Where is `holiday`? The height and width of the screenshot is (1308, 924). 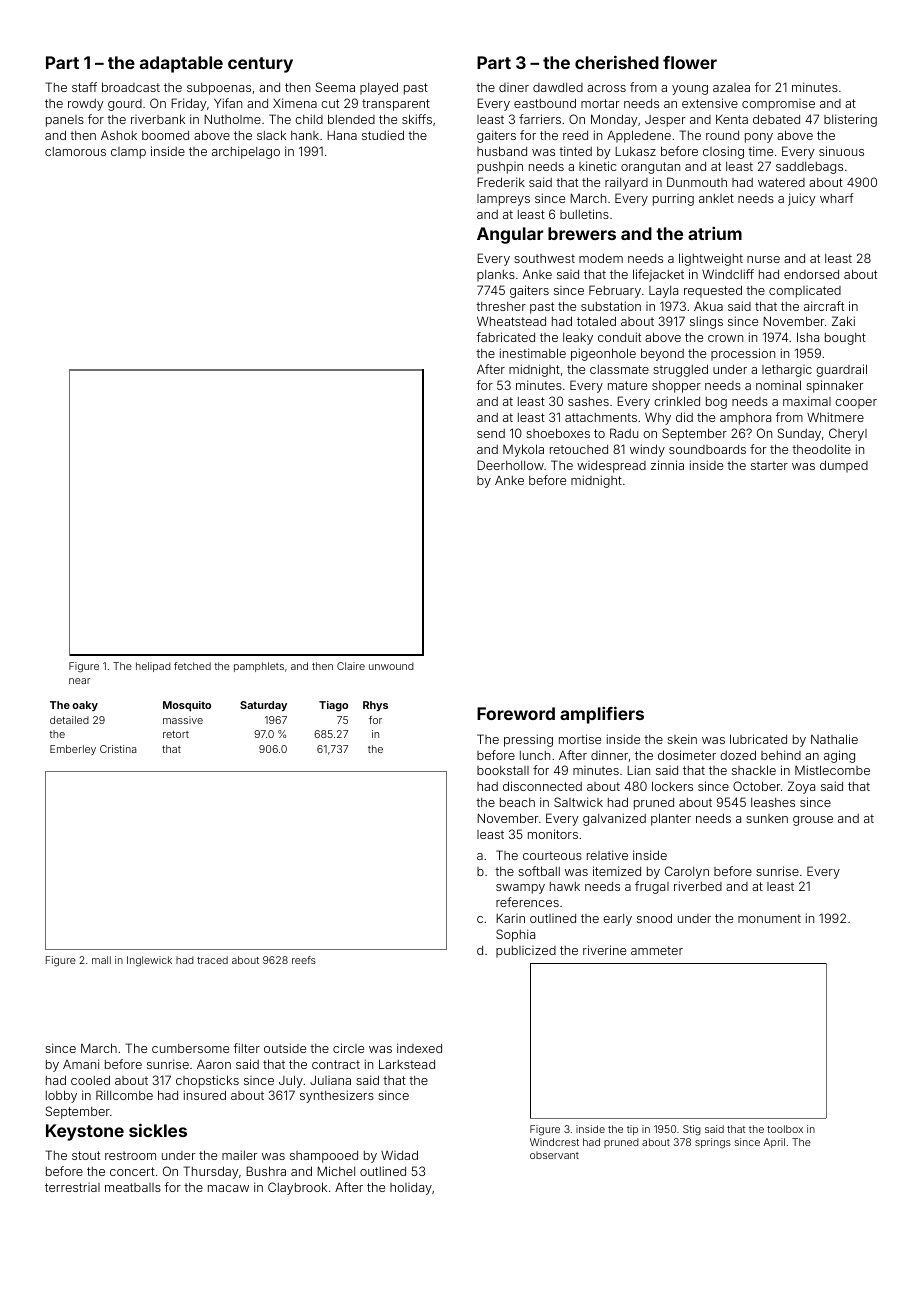 holiday is located at coordinates (411, 1189).
